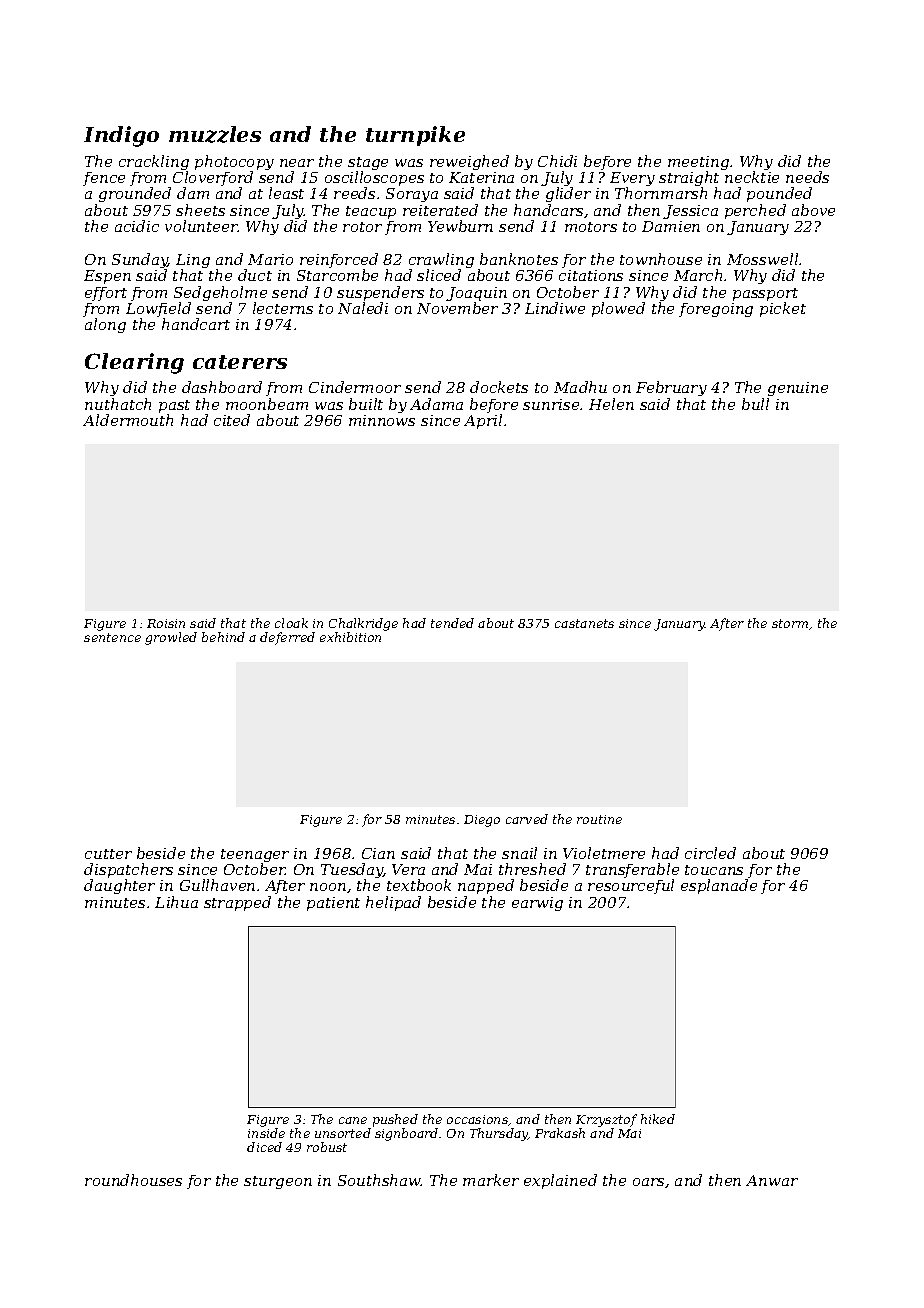  Describe the element at coordinates (632, 180) in the screenshot. I see `Every` at that location.
